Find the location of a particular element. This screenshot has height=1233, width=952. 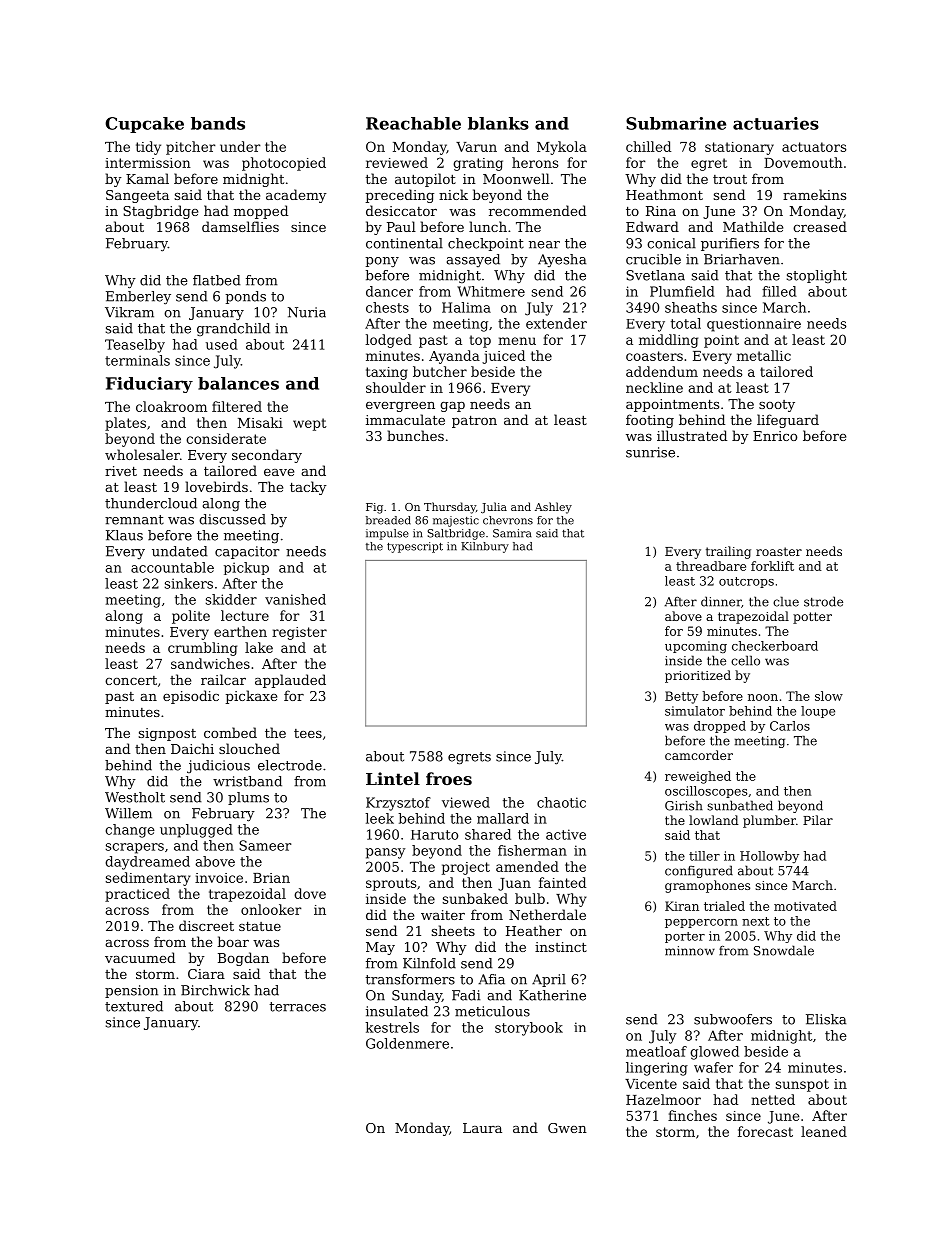

fisherman is located at coordinates (532, 850).
